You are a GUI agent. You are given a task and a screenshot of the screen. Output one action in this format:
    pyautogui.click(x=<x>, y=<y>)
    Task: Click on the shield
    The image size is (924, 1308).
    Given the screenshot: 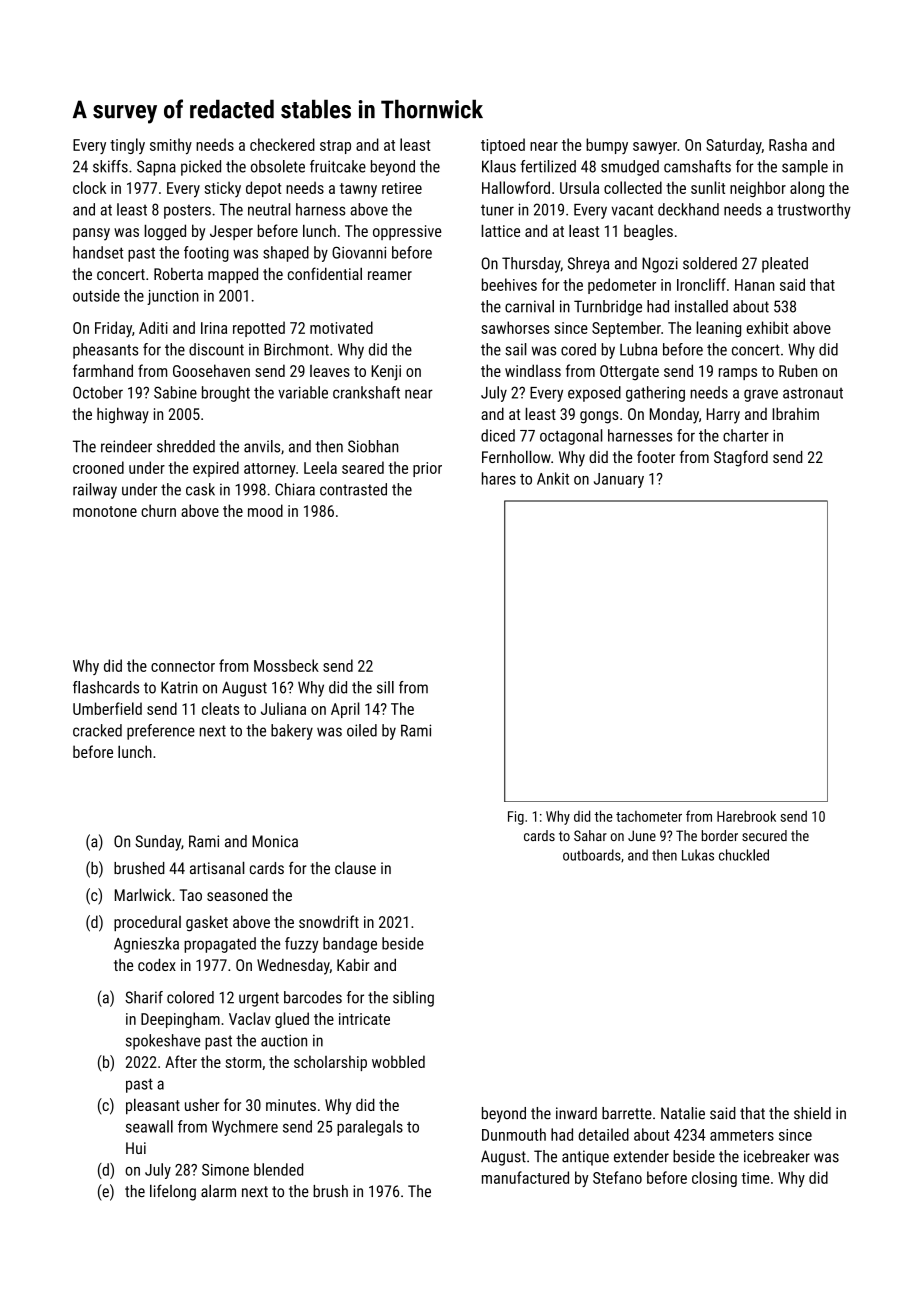 What is the action you would take?
    pyautogui.click(x=812, y=1113)
